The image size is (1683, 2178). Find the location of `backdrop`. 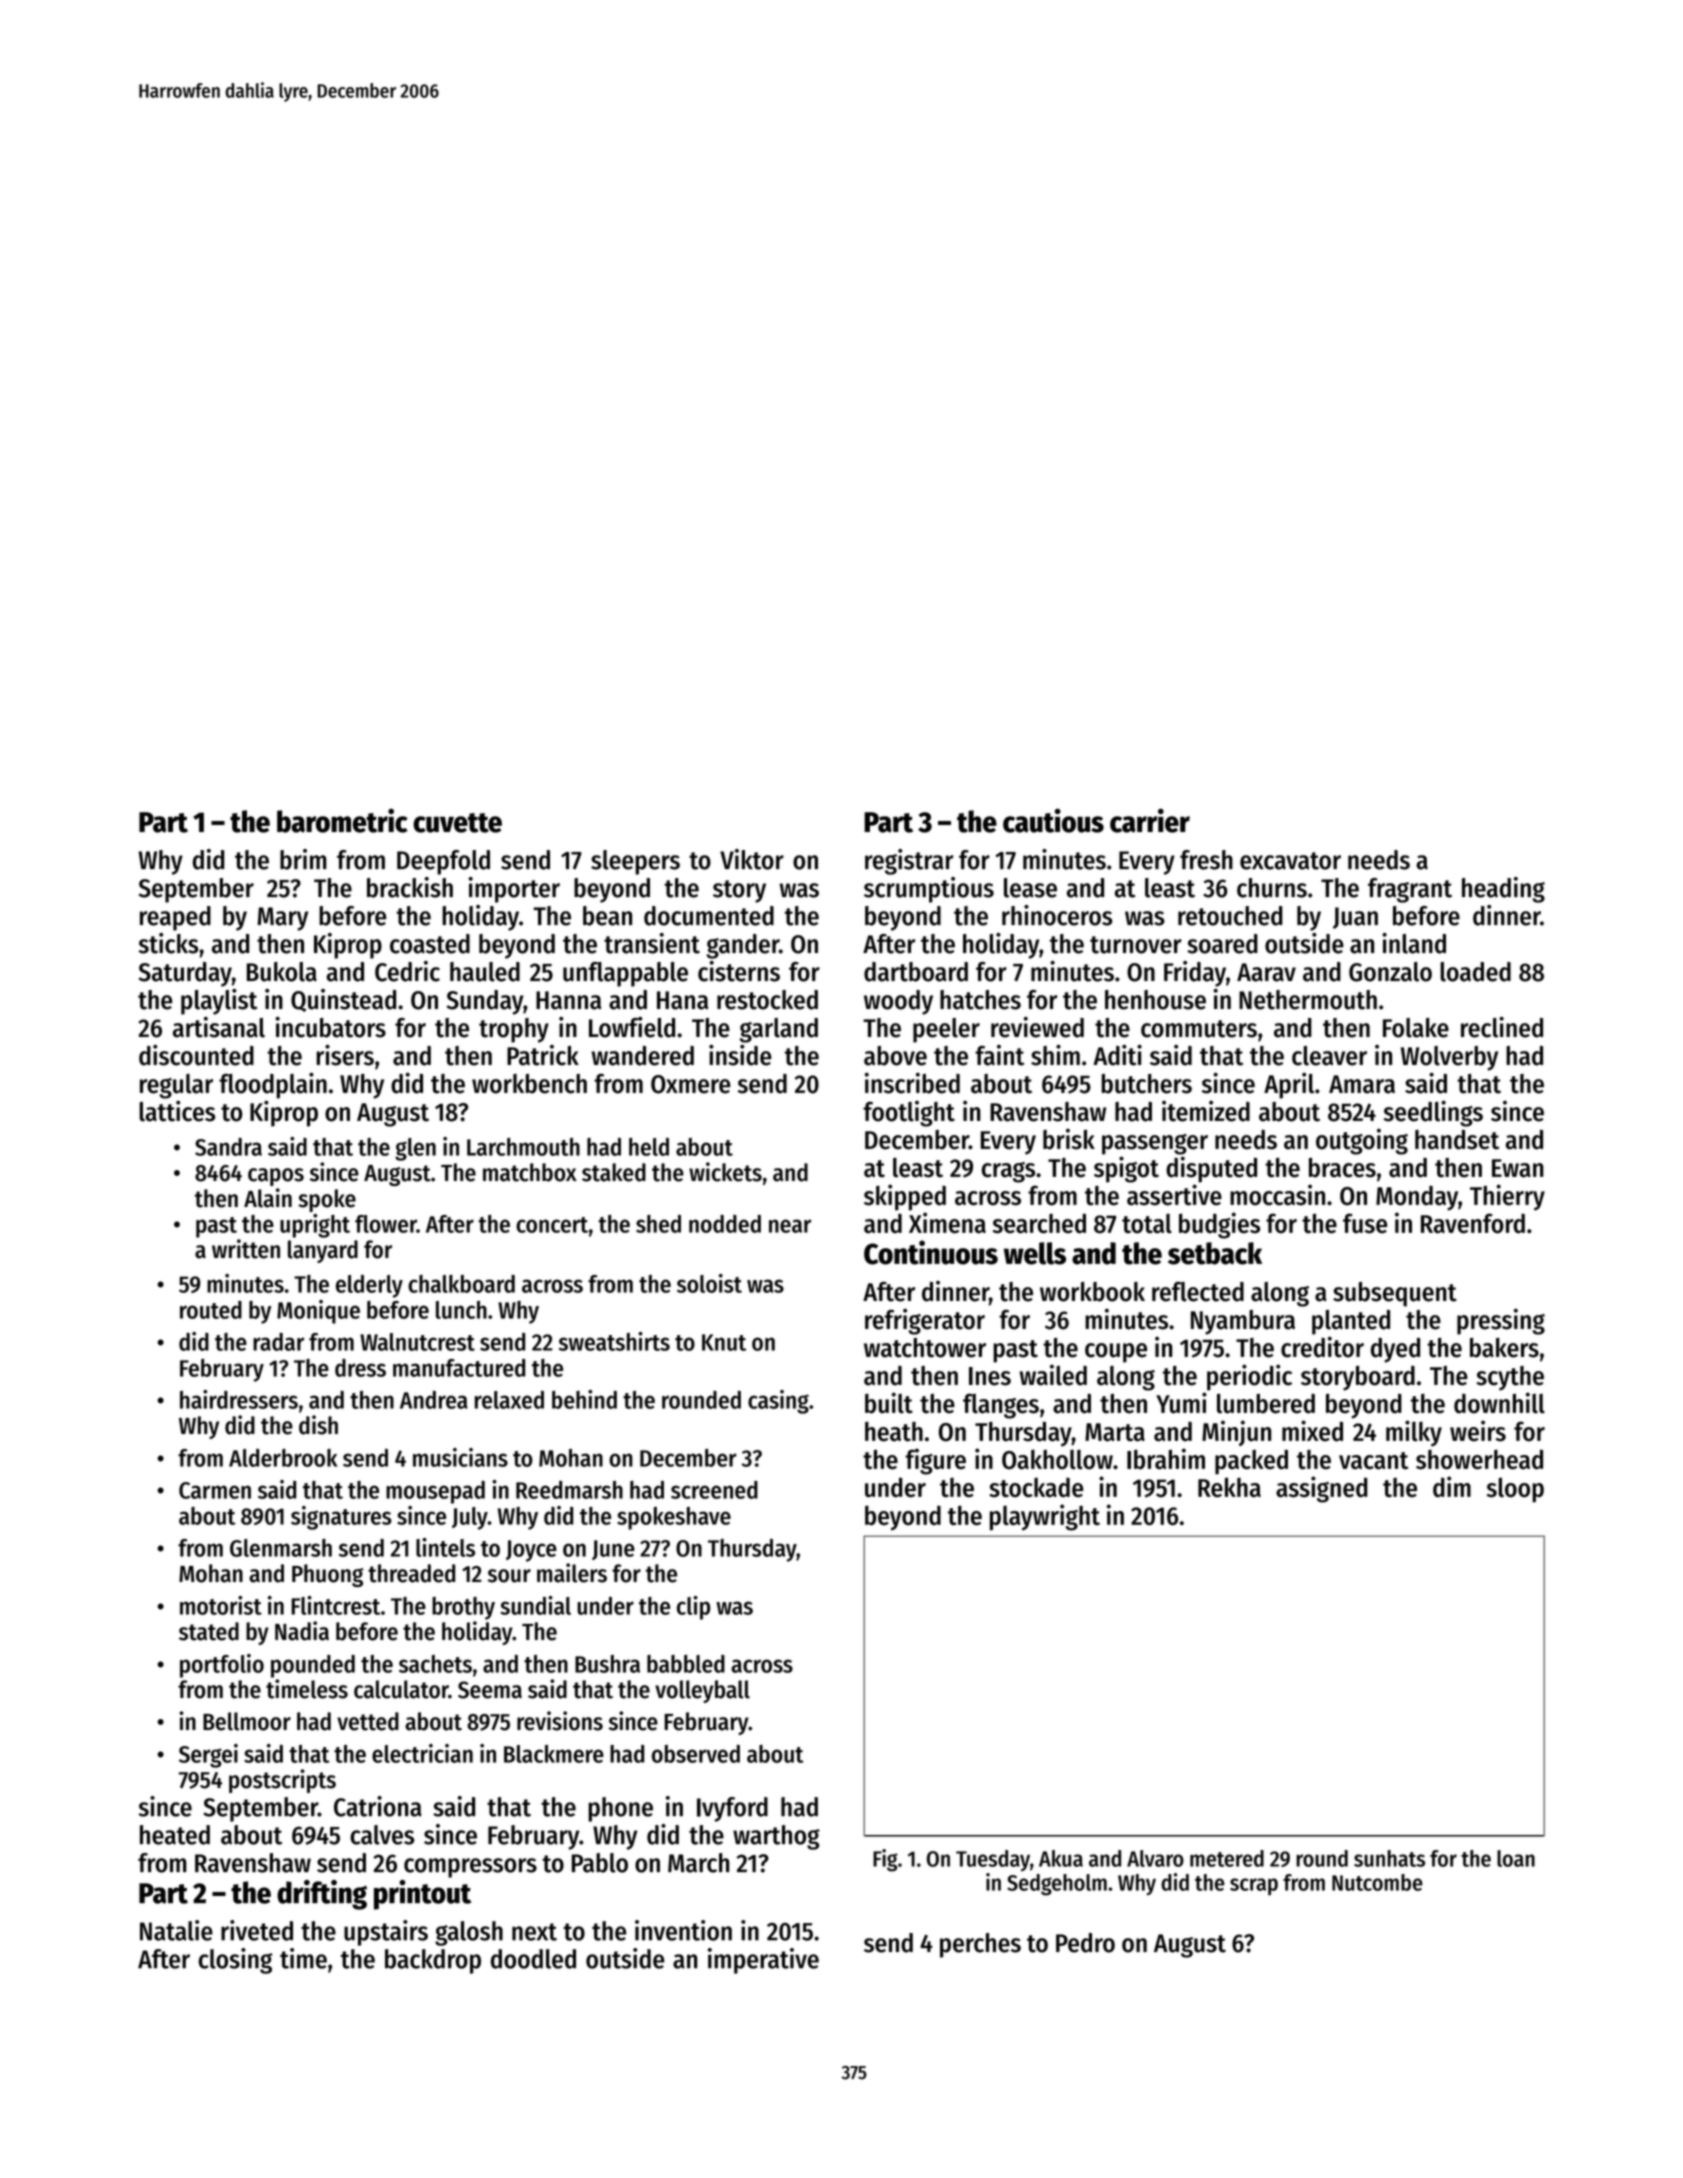

backdrop is located at coordinates (433, 1961).
